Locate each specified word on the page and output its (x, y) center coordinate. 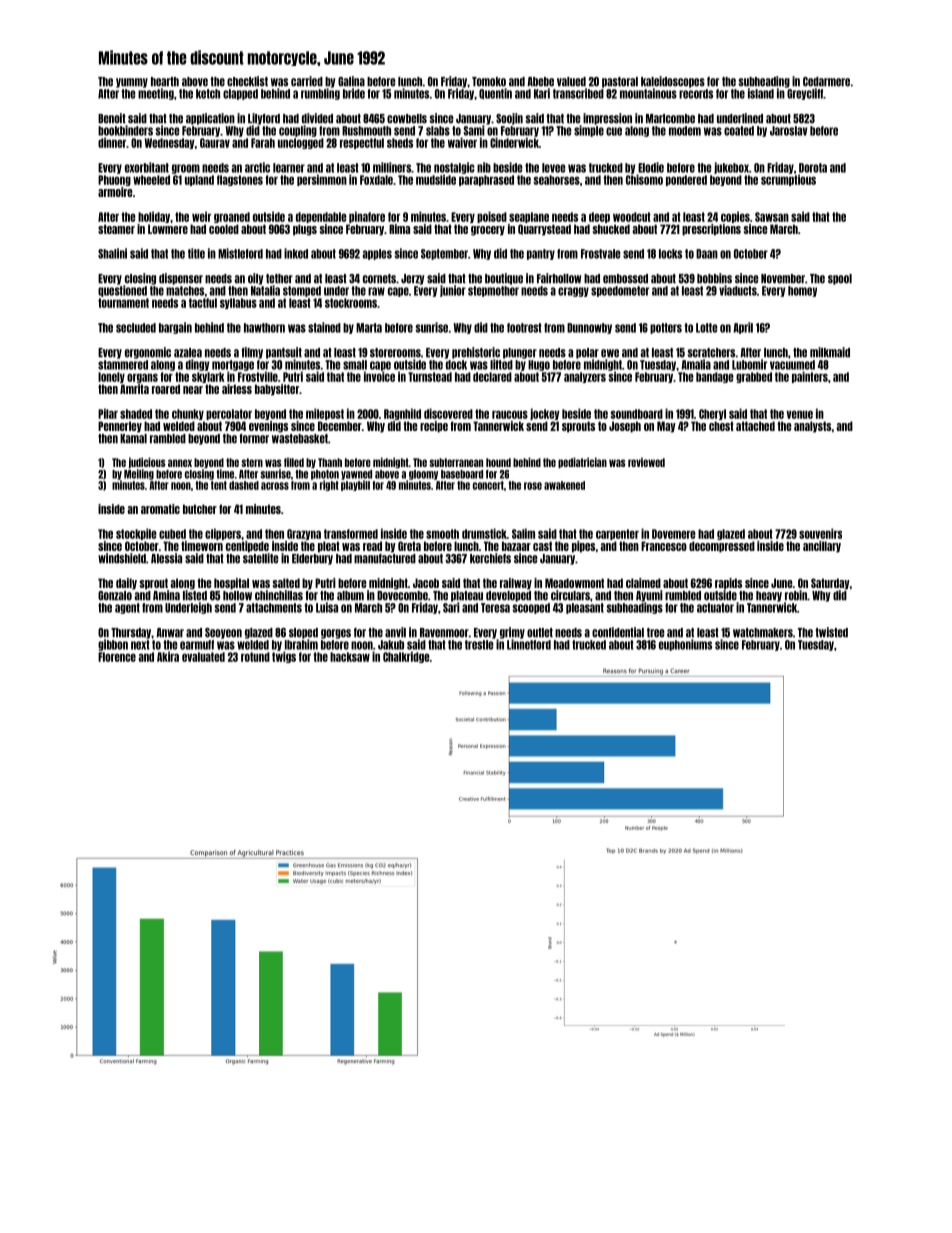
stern (252, 462)
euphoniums (685, 645)
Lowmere (168, 229)
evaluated (203, 657)
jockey (545, 414)
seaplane (529, 217)
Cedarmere (826, 82)
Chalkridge (406, 657)
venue (799, 414)
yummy (132, 83)
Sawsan (772, 217)
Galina (351, 81)
